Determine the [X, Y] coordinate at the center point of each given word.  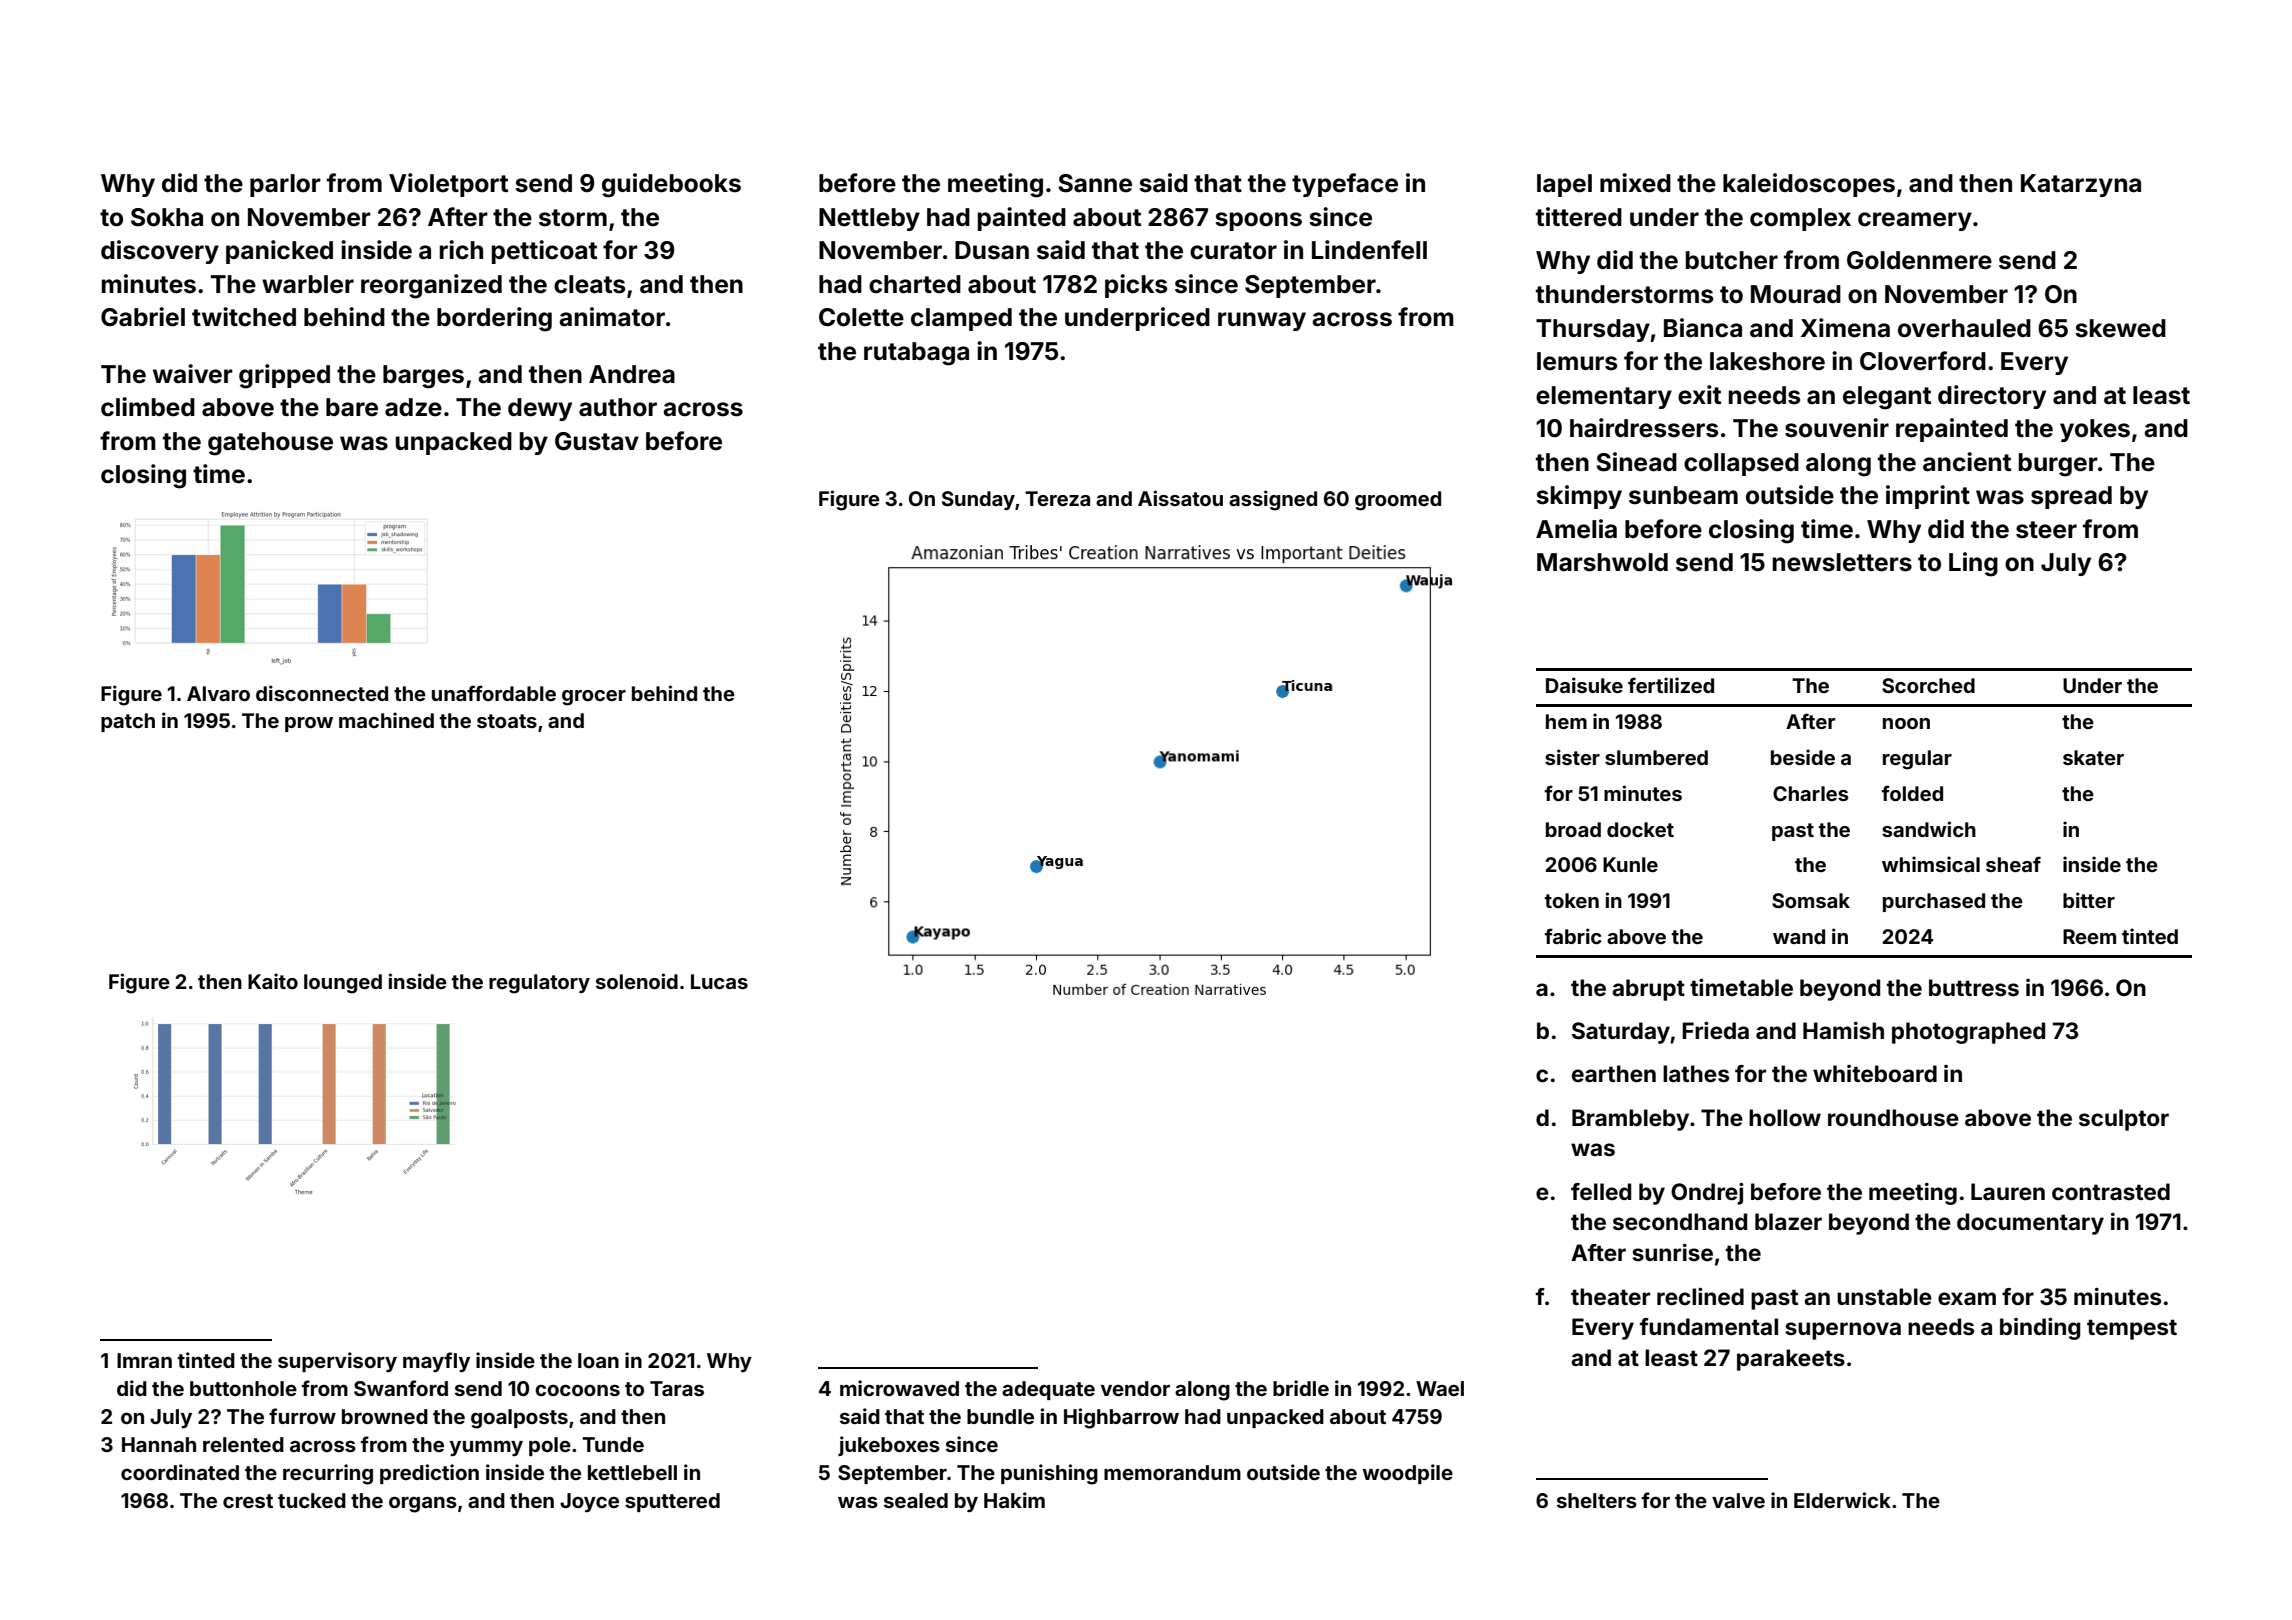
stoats [507, 721]
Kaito [273, 981]
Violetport [448, 185]
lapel [1564, 185]
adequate [1048, 1390]
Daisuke [1584, 685]
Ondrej [1707, 1193]
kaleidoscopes [1809, 185]
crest [248, 1501]
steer [2046, 530]
